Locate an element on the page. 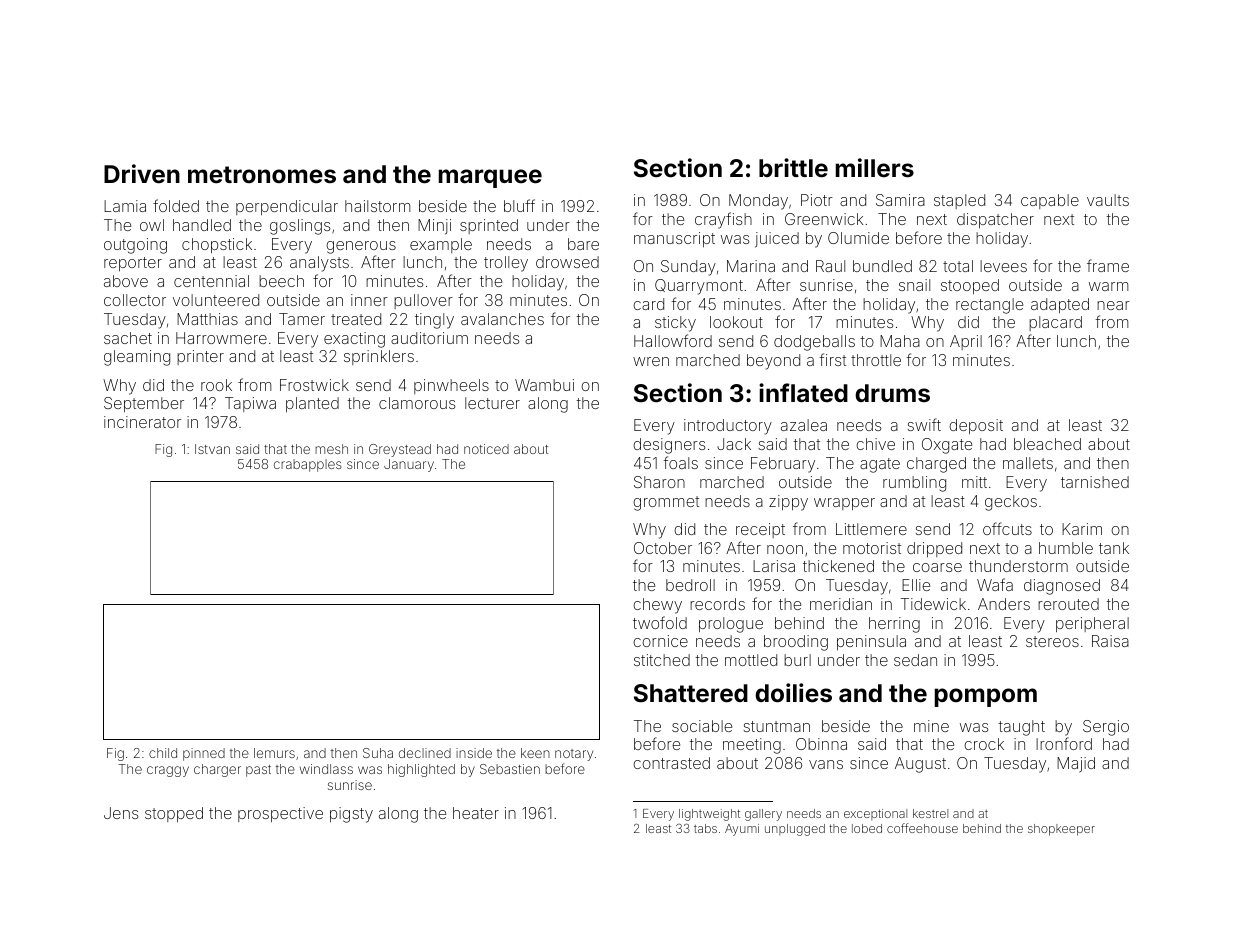 The height and width of the document is (952, 1233). near is located at coordinates (1113, 305).
